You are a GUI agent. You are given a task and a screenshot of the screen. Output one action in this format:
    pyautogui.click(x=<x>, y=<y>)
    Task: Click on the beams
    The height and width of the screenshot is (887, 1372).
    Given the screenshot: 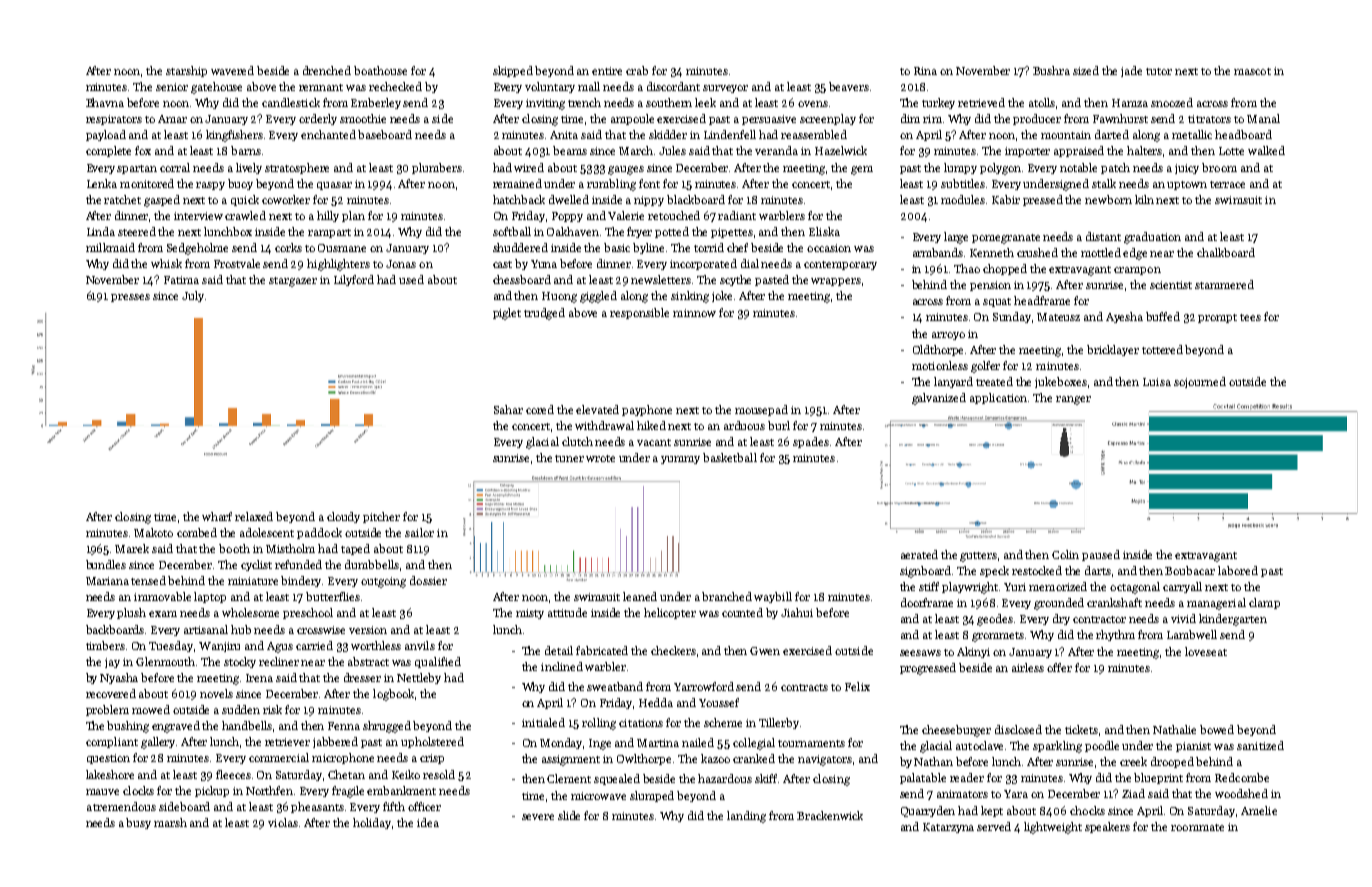 What is the action you would take?
    pyautogui.click(x=570, y=150)
